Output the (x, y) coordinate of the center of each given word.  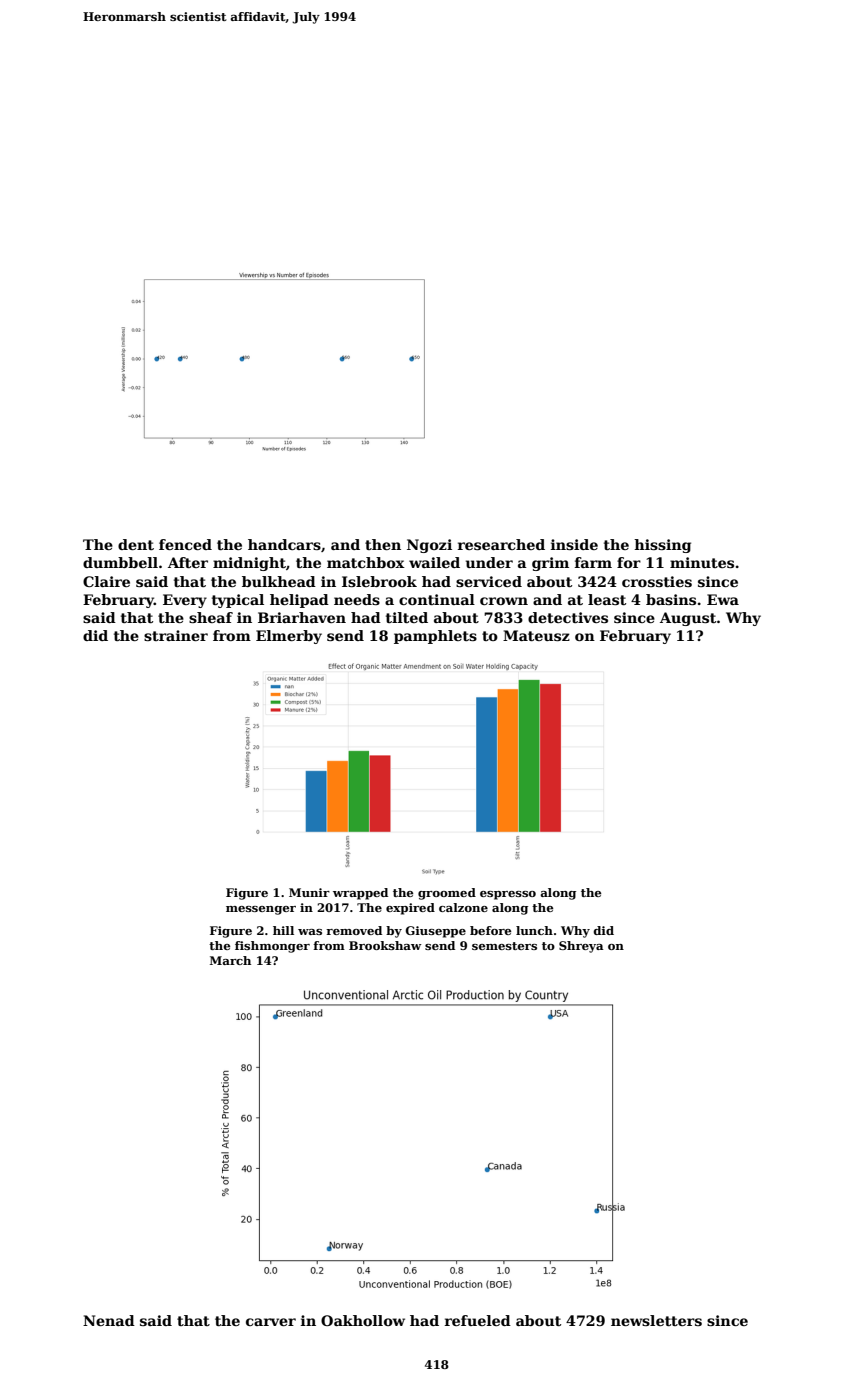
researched (501, 544)
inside (574, 544)
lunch (534, 930)
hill (283, 930)
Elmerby (289, 637)
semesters (504, 946)
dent (136, 544)
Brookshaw (385, 945)
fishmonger (272, 947)
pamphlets (435, 637)
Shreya (581, 947)
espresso (508, 895)
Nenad (109, 1320)
